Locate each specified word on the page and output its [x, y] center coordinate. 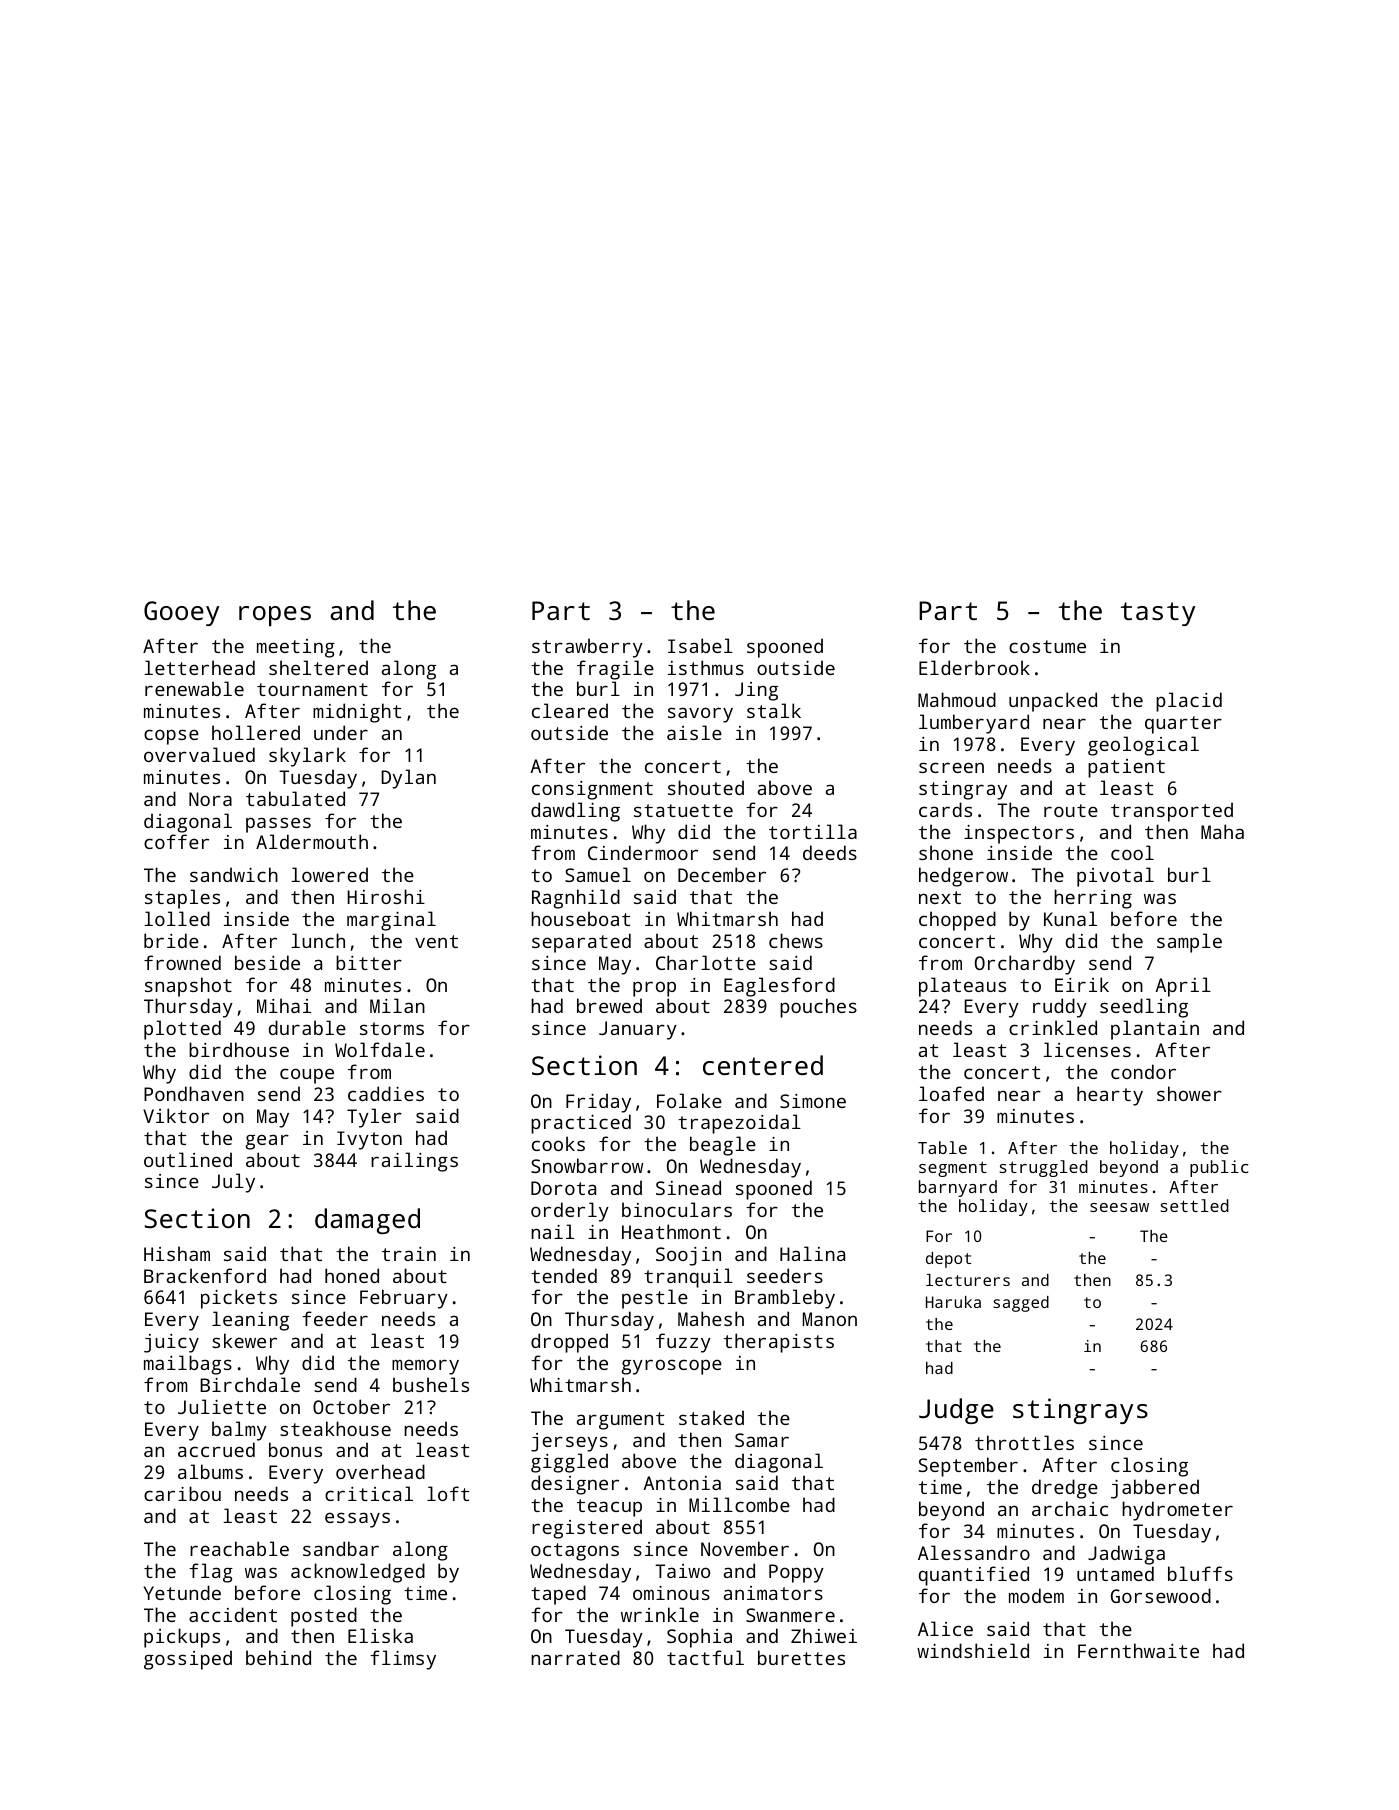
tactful [705, 1657]
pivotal [1115, 877]
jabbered [1155, 1489]
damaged [367, 1221]
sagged [1021, 1304]
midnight [357, 713]
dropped [569, 1343]
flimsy [403, 1660]
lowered [329, 874]
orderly [570, 1212]
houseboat [580, 918]
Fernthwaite [1138, 1650]
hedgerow [963, 877]
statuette [683, 810]
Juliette [222, 1406]
